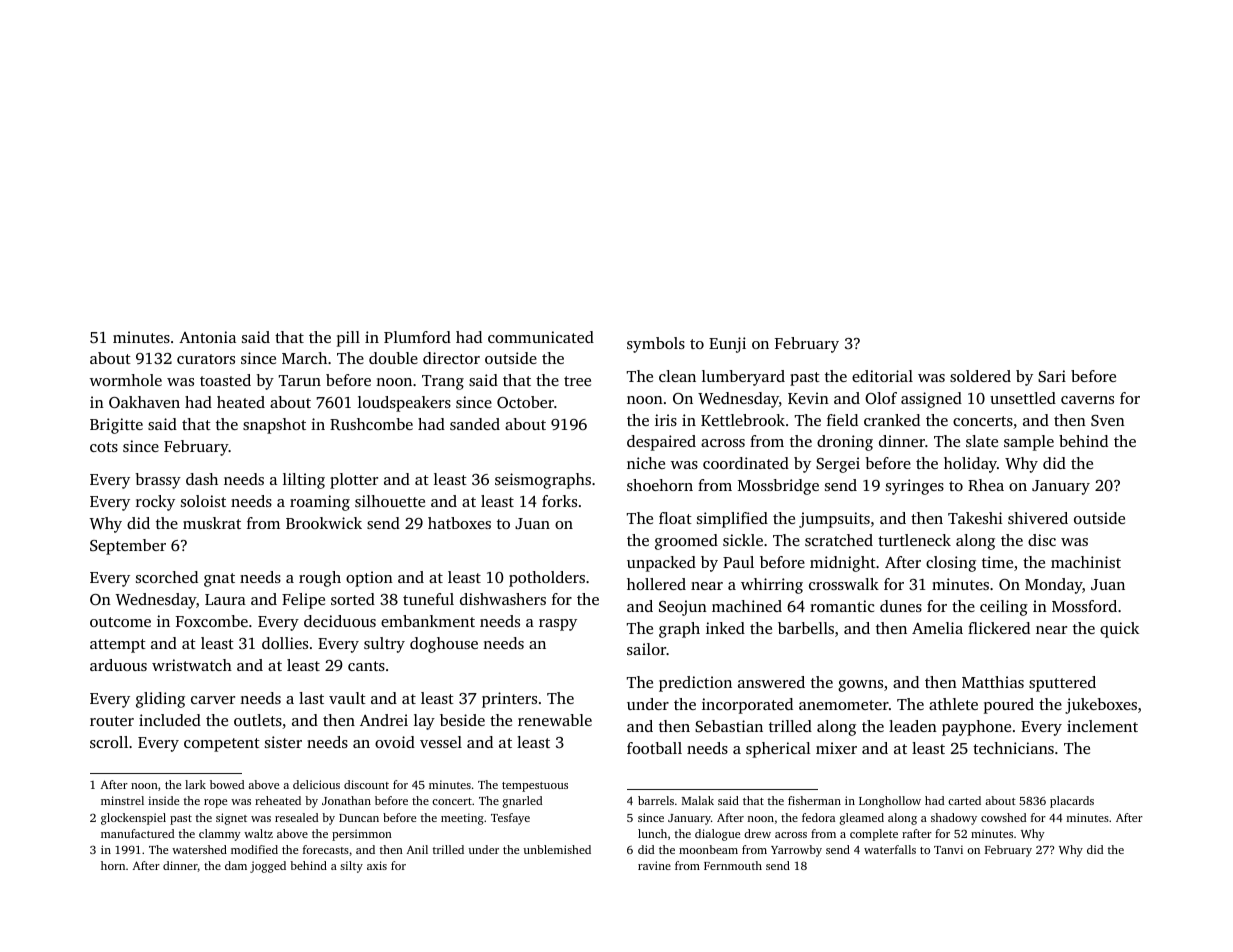 This screenshot has height=952, width=1233. Describe the element at coordinates (541, 337) in the screenshot. I see `communicated` at that location.
